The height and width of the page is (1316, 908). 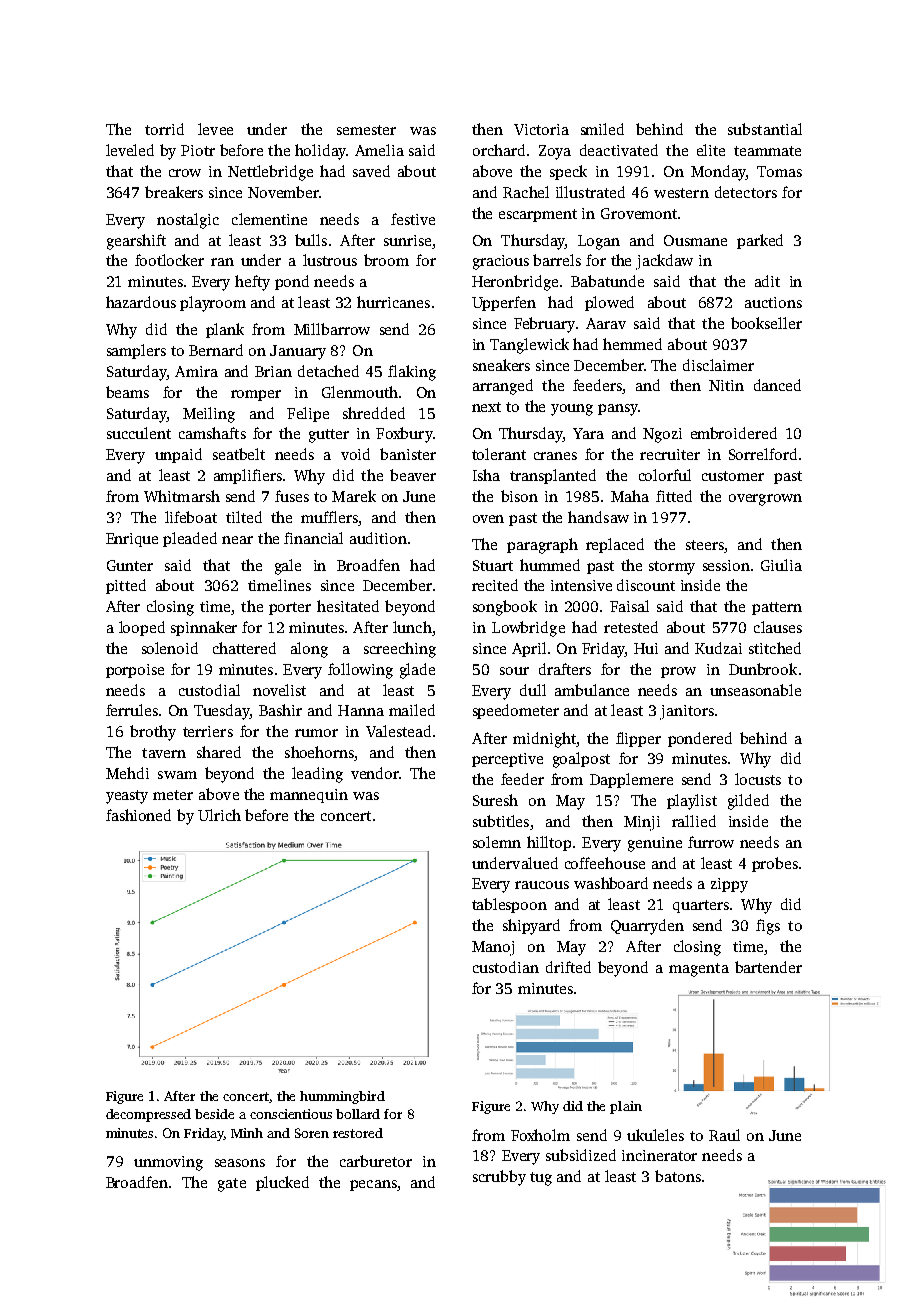 I want to click on Ulrich, so click(x=219, y=815).
